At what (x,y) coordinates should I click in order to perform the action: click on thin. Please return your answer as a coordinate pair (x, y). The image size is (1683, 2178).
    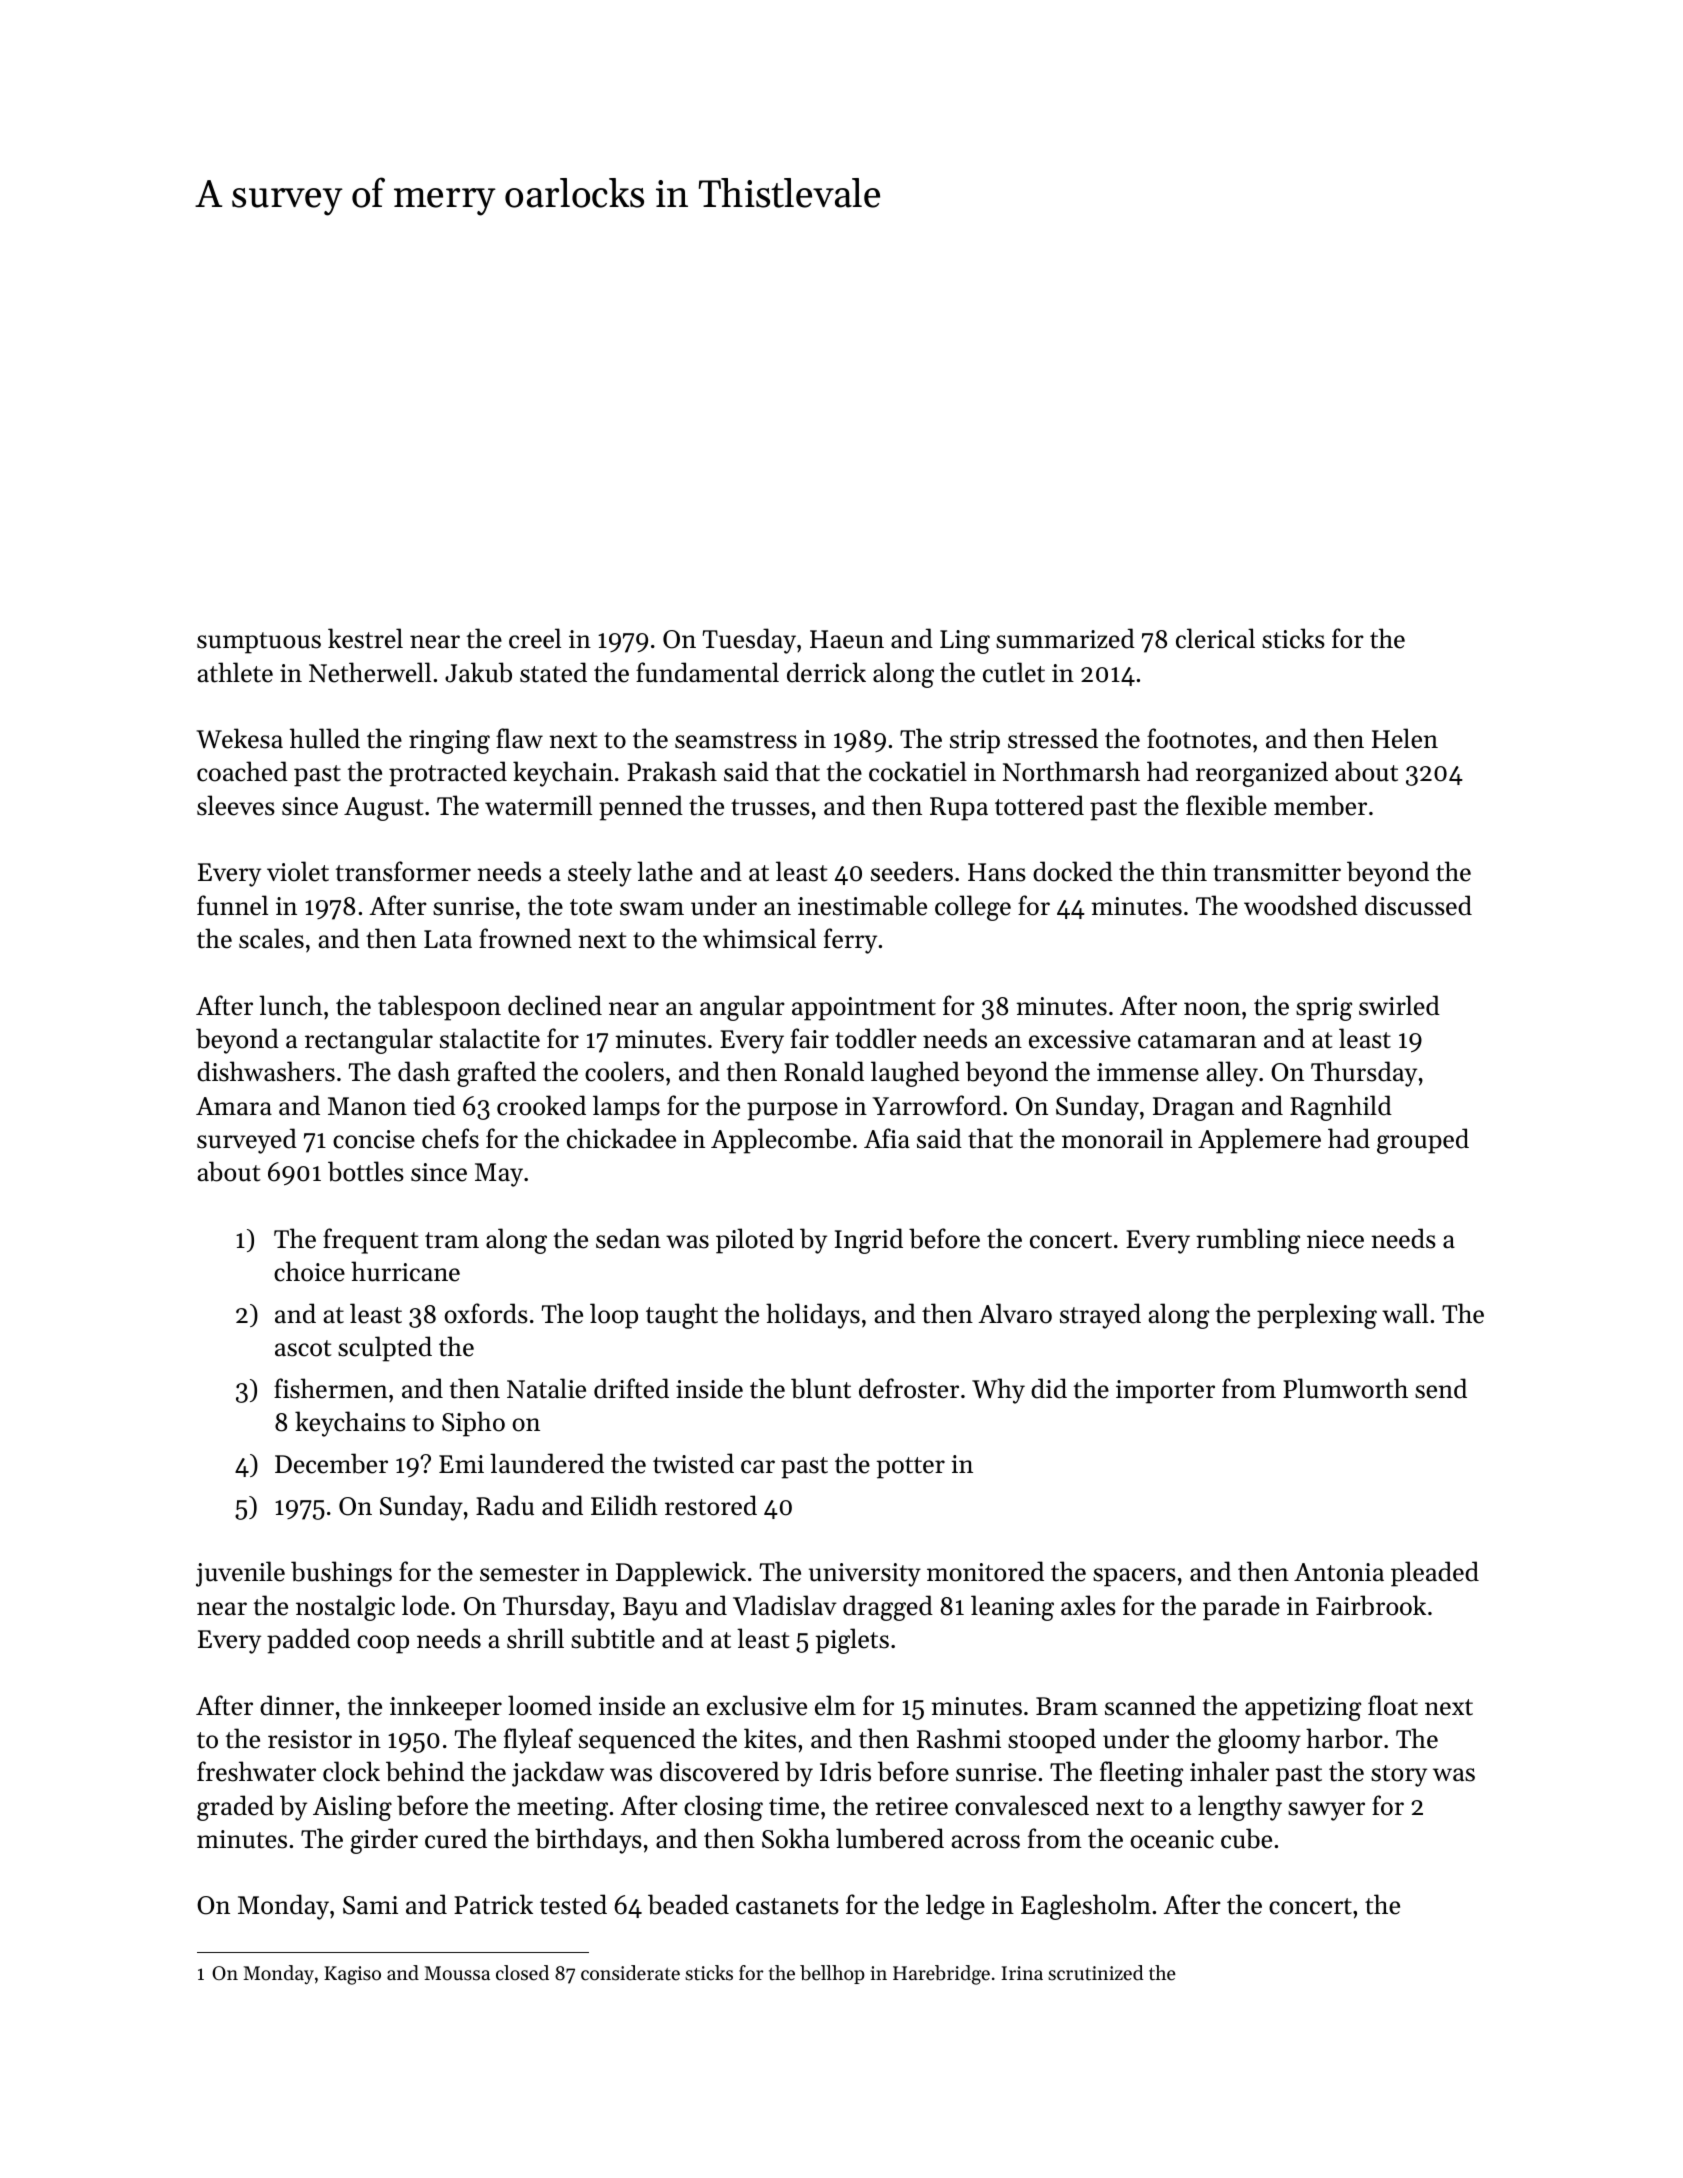
    Looking at the image, I should click on (1184, 871).
